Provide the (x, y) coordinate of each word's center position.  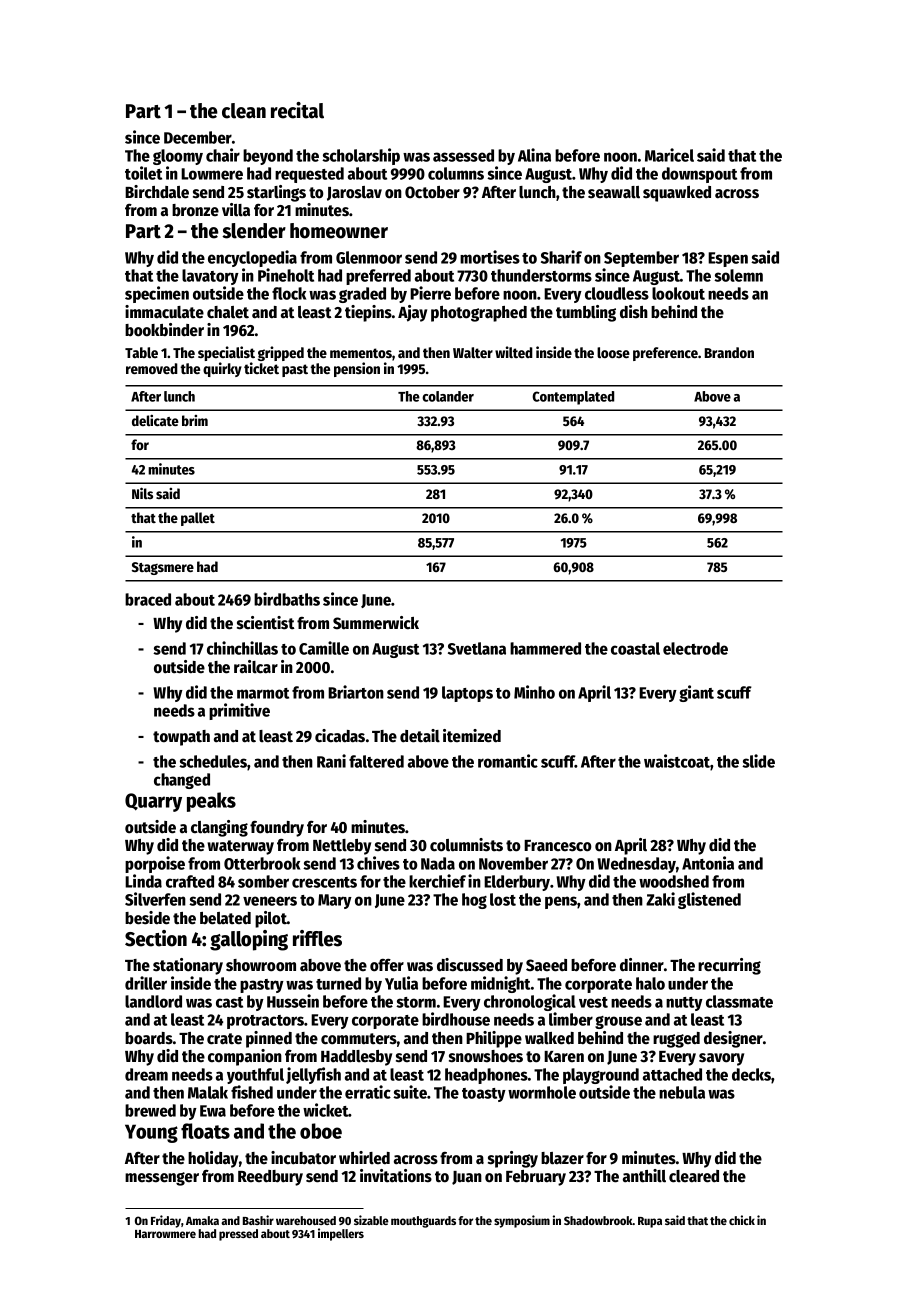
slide (758, 761)
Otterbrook (262, 863)
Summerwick (376, 623)
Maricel (669, 155)
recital (297, 110)
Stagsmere (163, 568)
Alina (534, 155)
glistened (709, 900)
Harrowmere (165, 1234)
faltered (376, 761)
